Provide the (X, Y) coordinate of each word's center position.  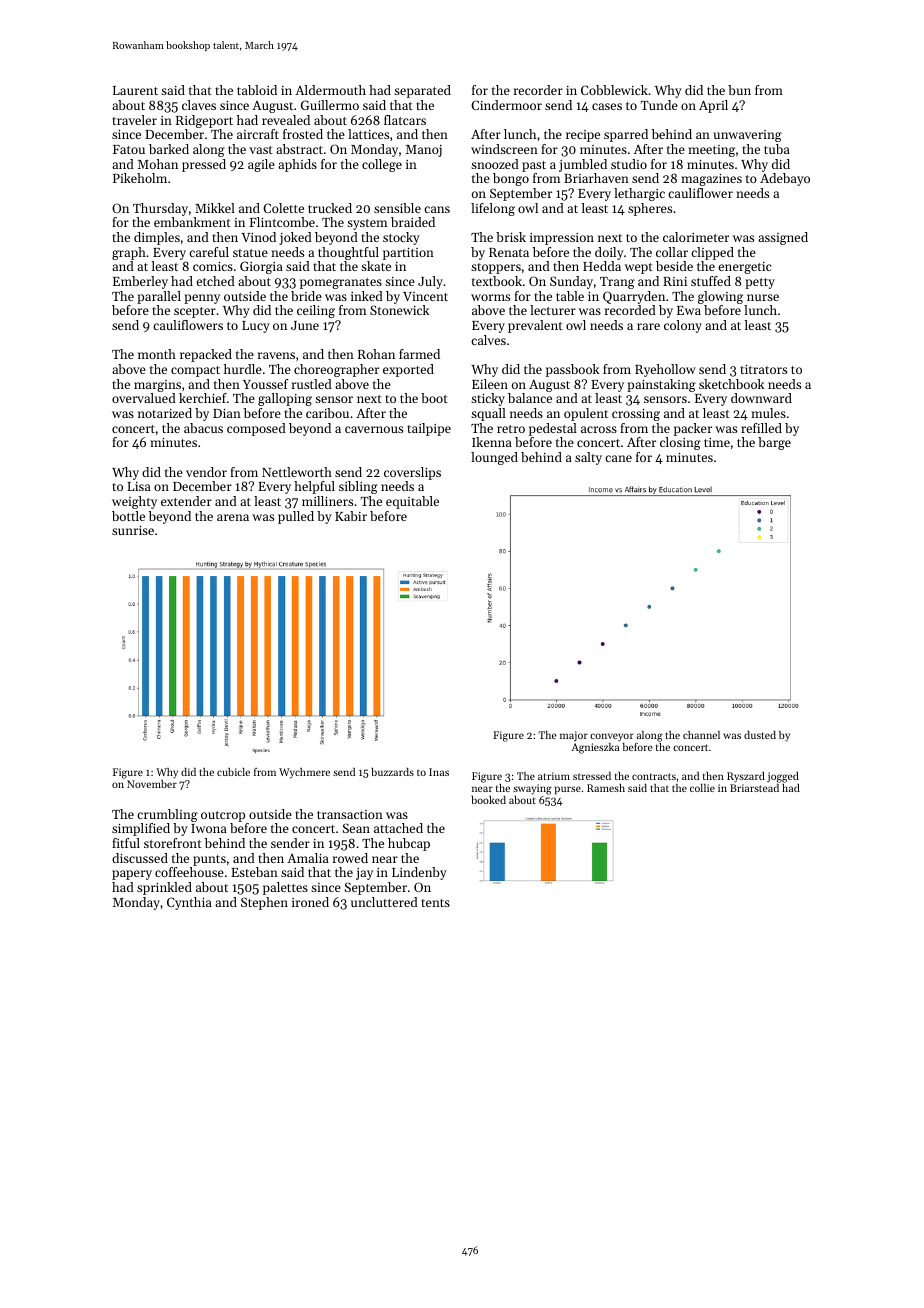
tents (435, 903)
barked (169, 149)
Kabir (351, 516)
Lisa (139, 486)
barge (774, 443)
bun (739, 90)
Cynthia (189, 903)
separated (422, 91)
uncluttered (384, 902)
